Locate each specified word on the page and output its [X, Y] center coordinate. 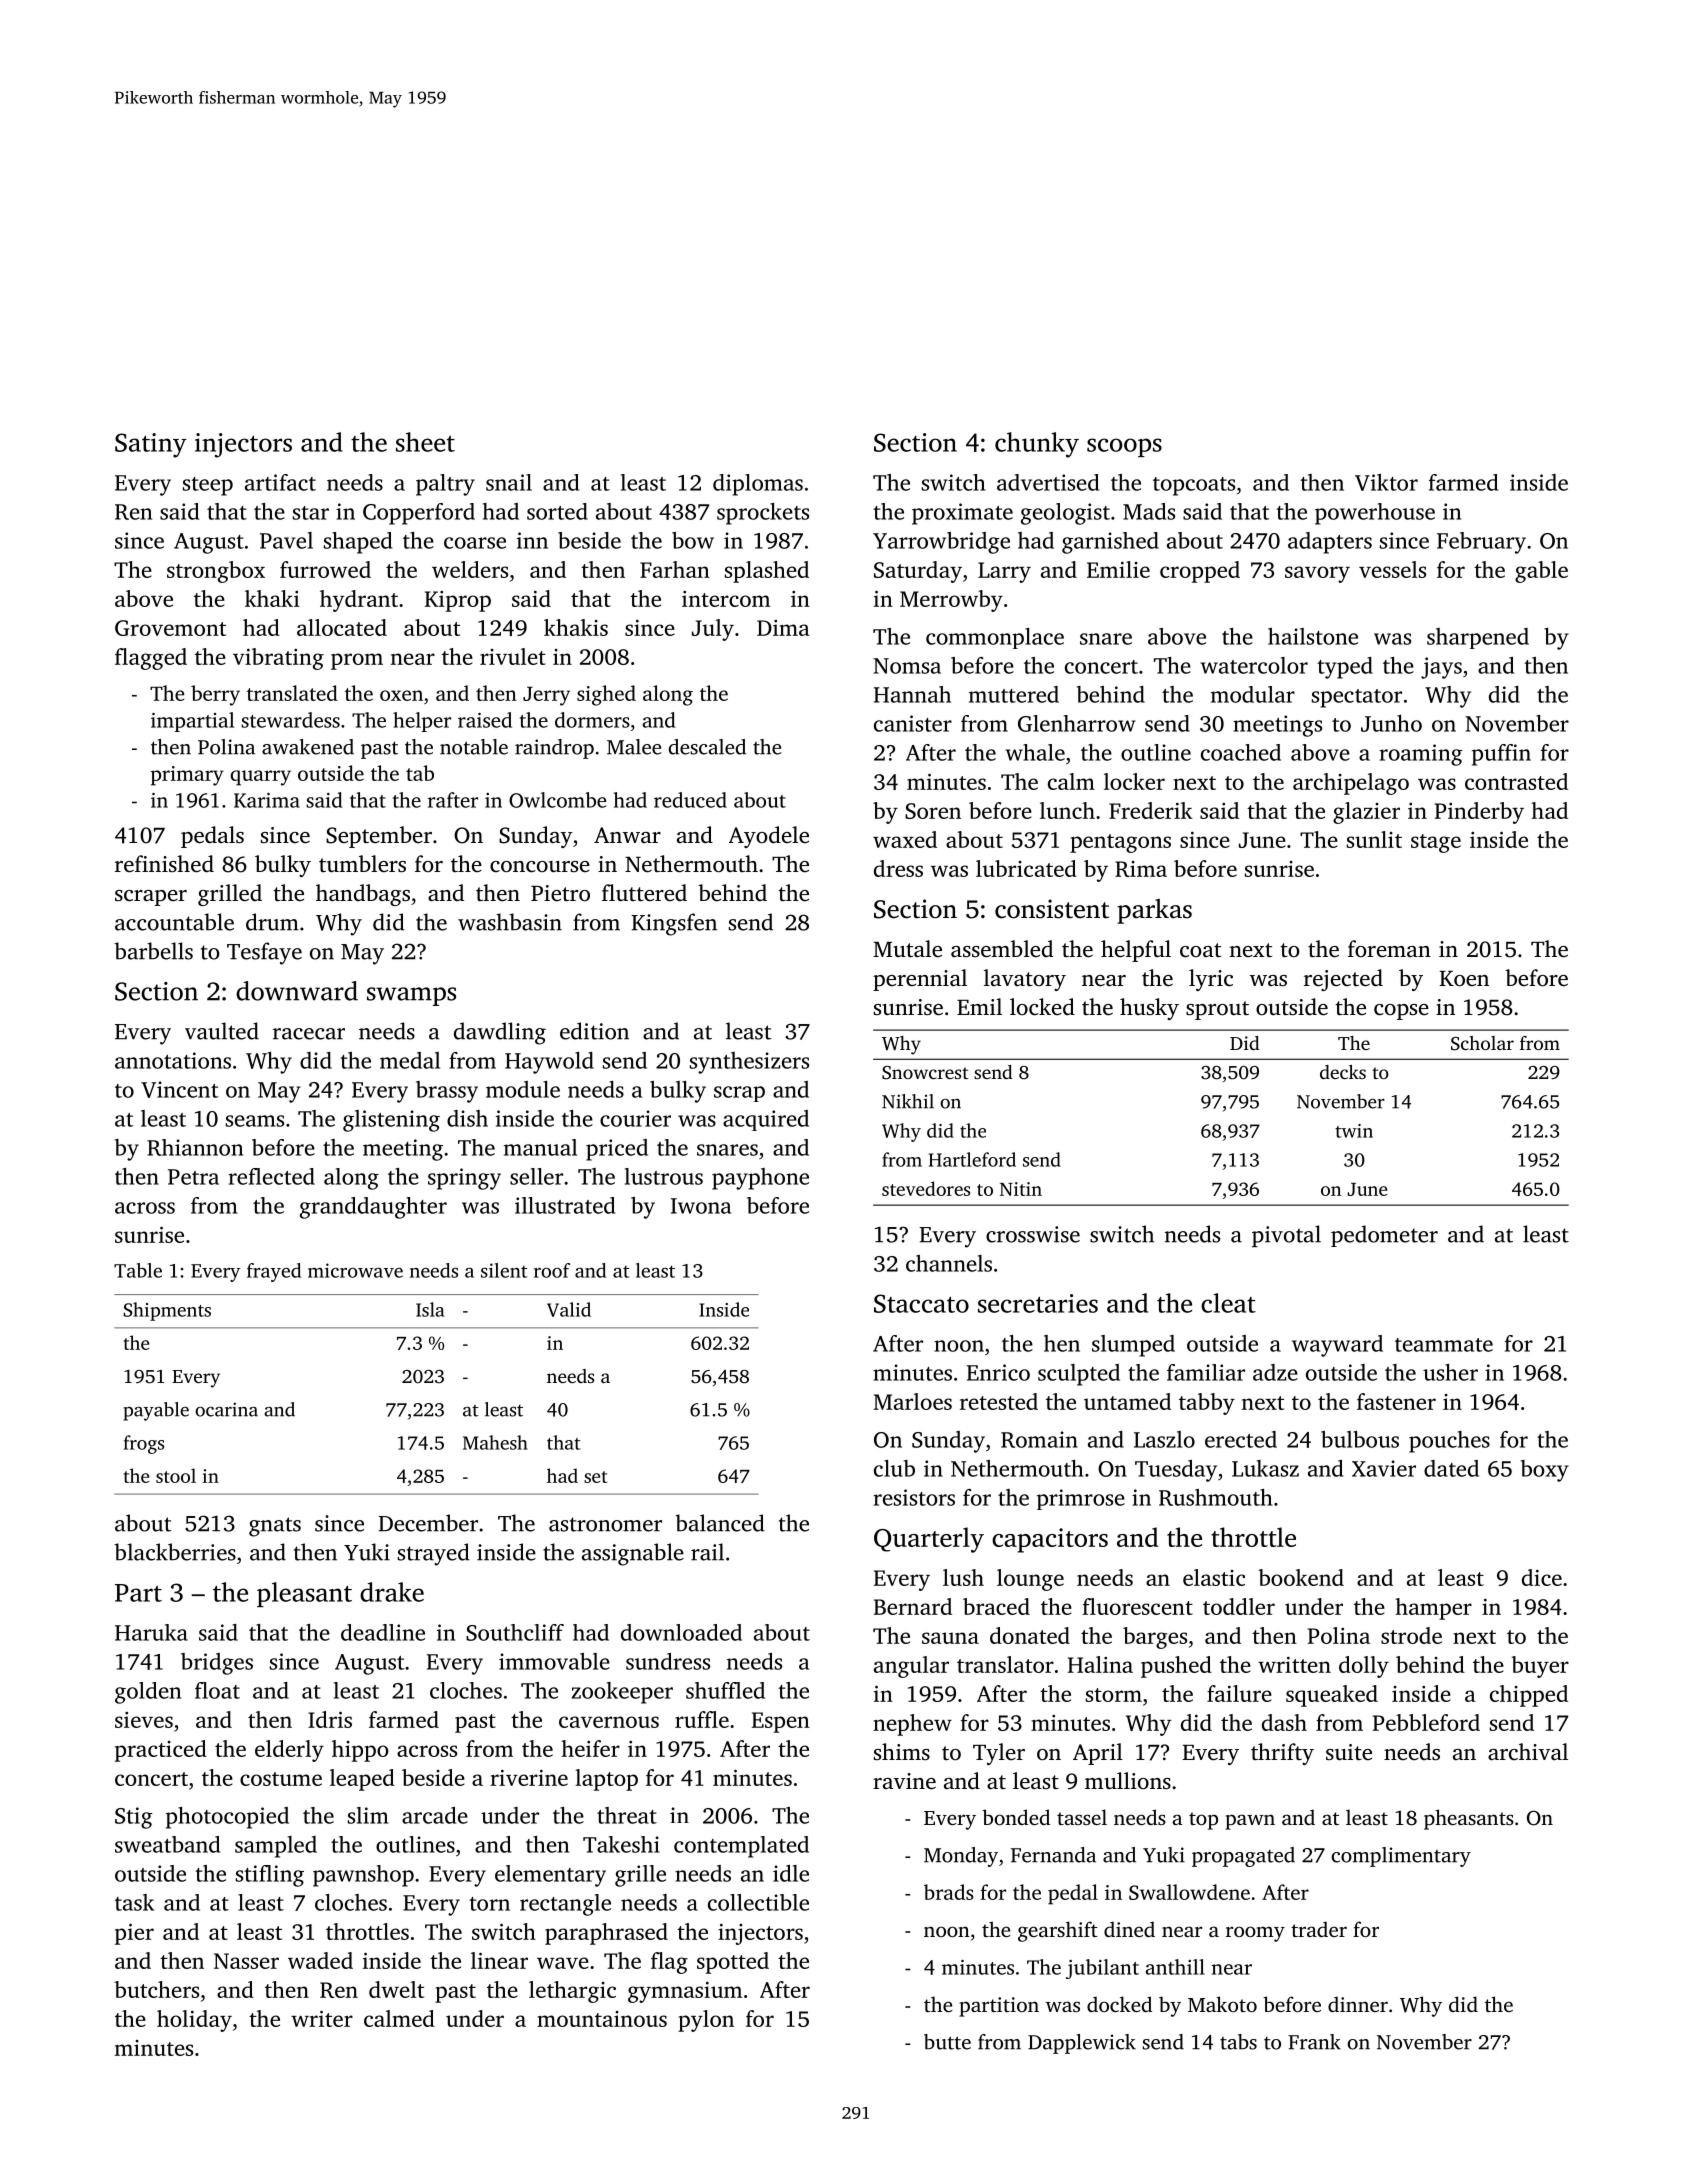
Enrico [998, 1372]
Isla [430, 1309]
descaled [707, 747]
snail [509, 482]
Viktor [1386, 482]
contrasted [1516, 781]
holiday [194, 2021]
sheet [425, 442]
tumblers [362, 864]
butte [947, 2042]
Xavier [1384, 1468]
